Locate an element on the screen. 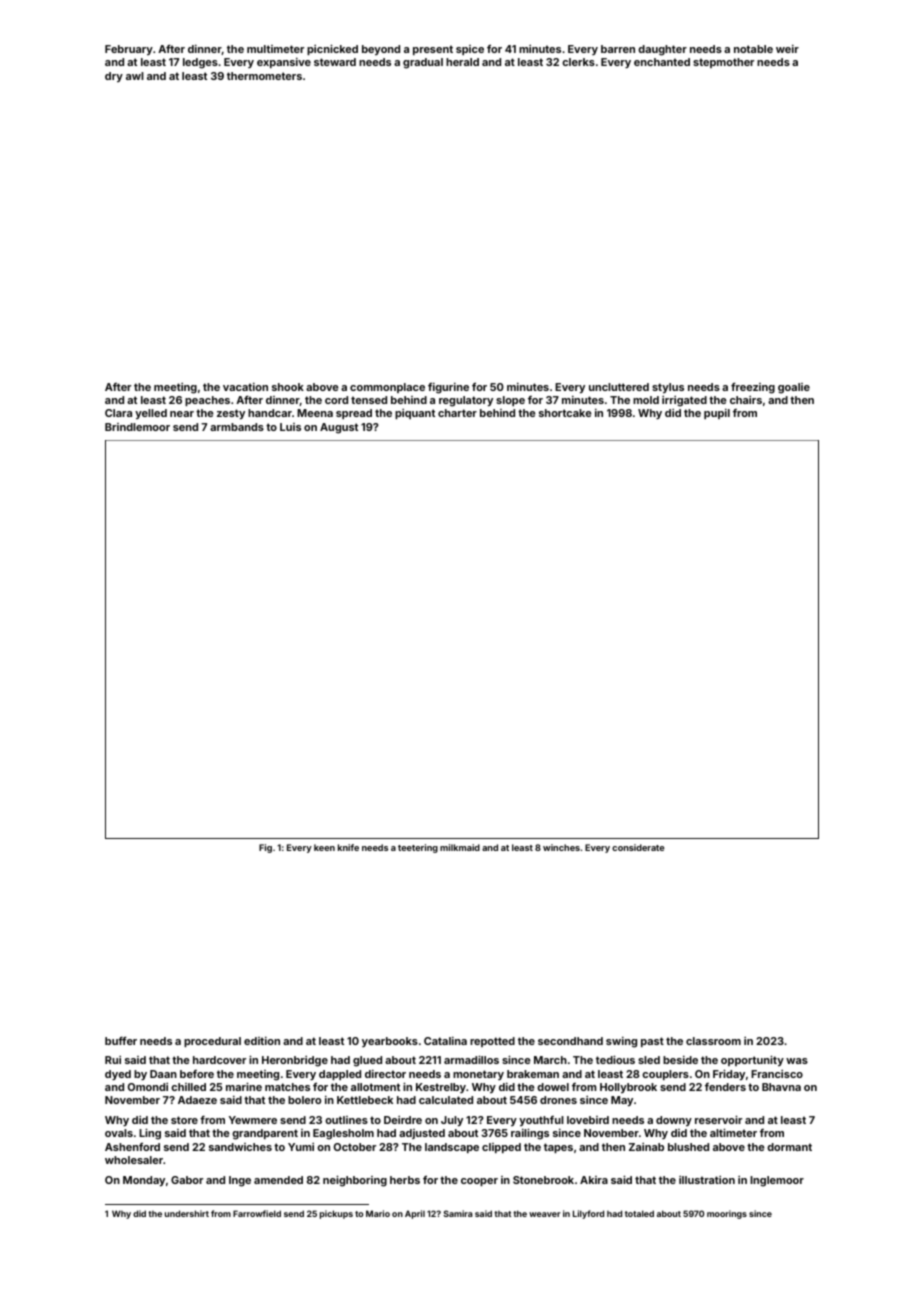 This screenshot has width=924, height=1308. awl is located at coordinates (135, 76).
